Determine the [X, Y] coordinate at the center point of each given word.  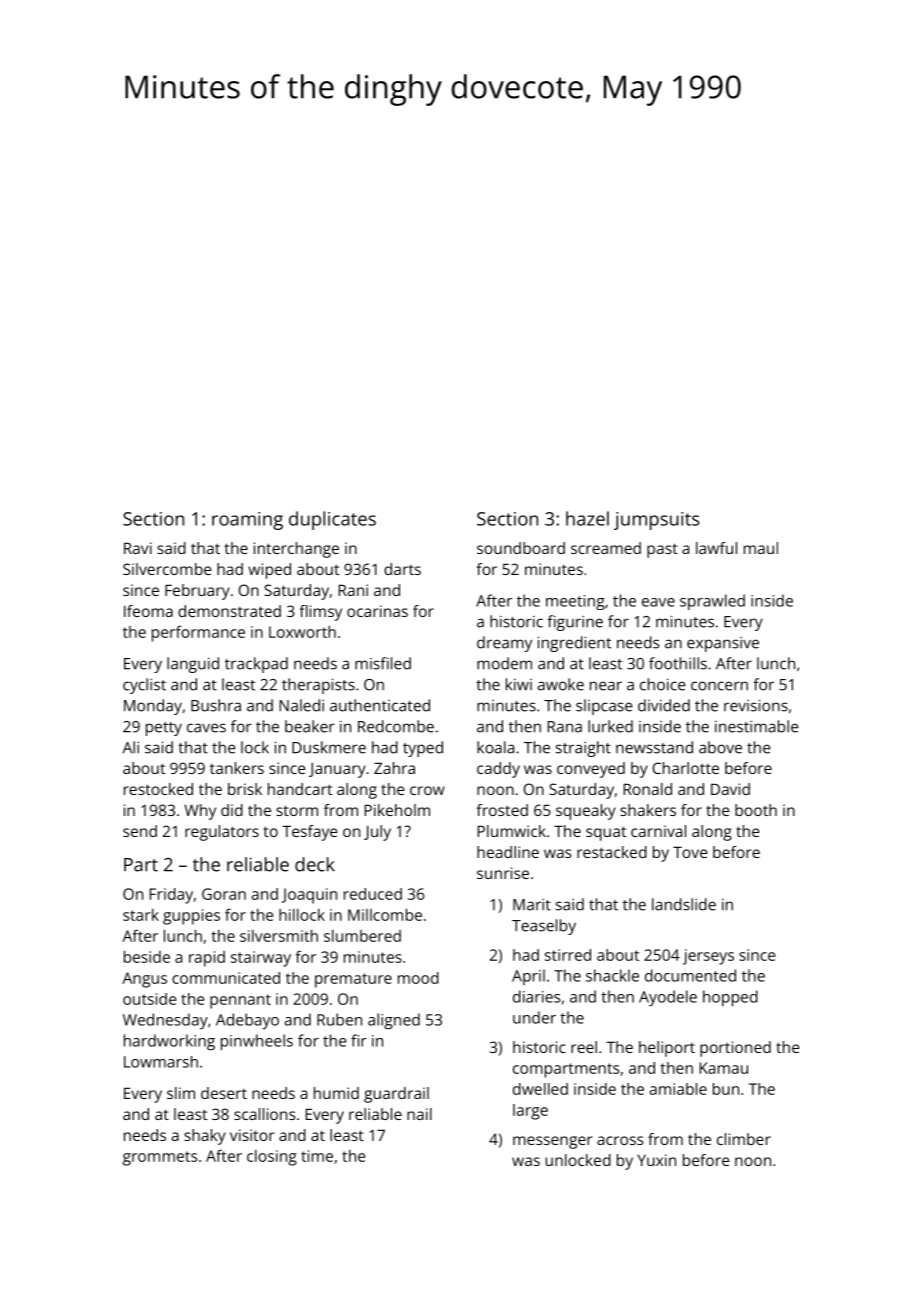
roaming [247, 521]
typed [423, 749]
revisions [756, 706]
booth [756, 810]
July [377, 833]
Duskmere [329, 747]
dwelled [540, 1089]
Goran [224, 894]
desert [224, 1093]
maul [761, 548]
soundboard [521, 548]
